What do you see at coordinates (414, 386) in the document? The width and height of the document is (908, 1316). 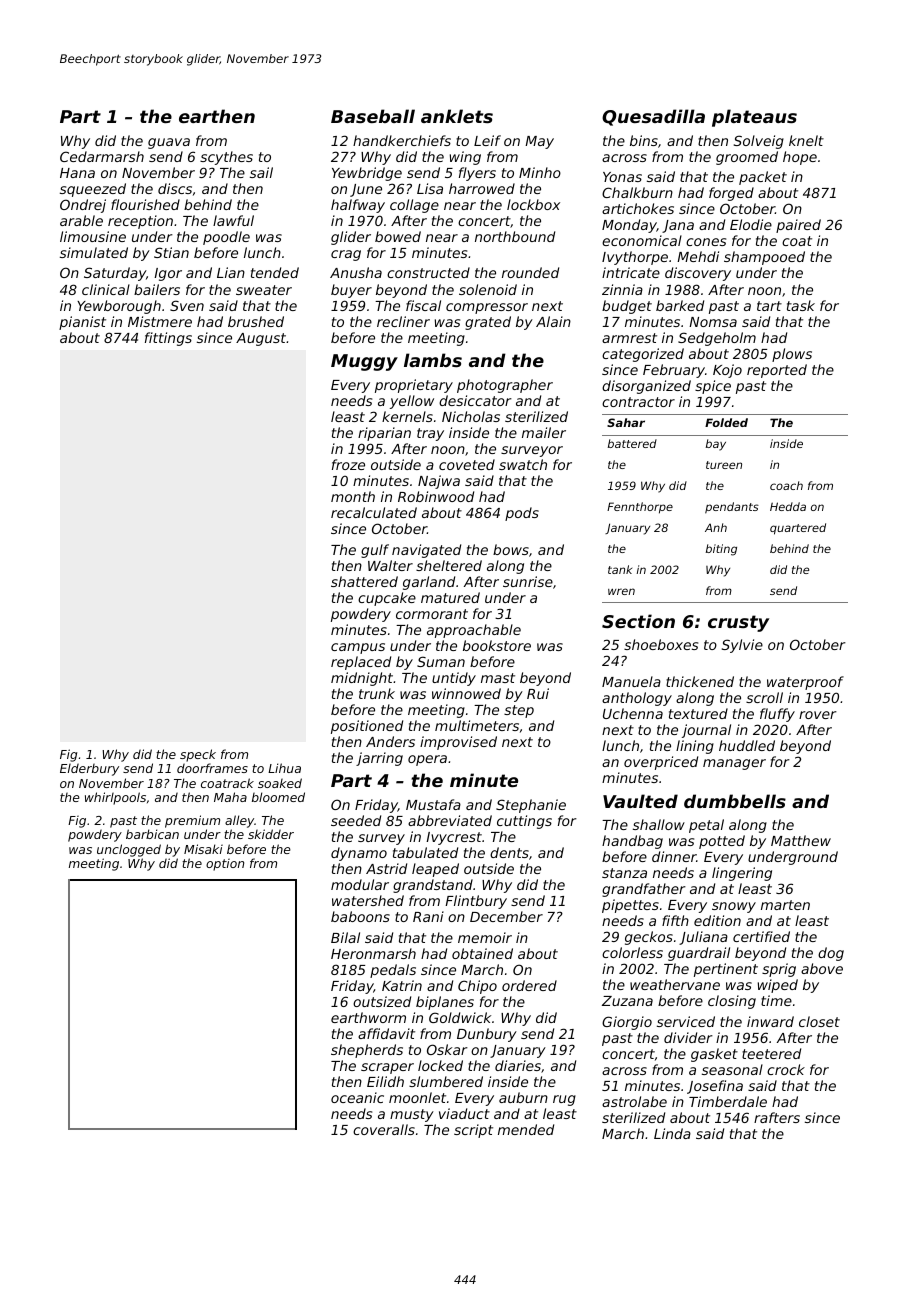 I see `proprietary` at bounding box center [414, 386].
